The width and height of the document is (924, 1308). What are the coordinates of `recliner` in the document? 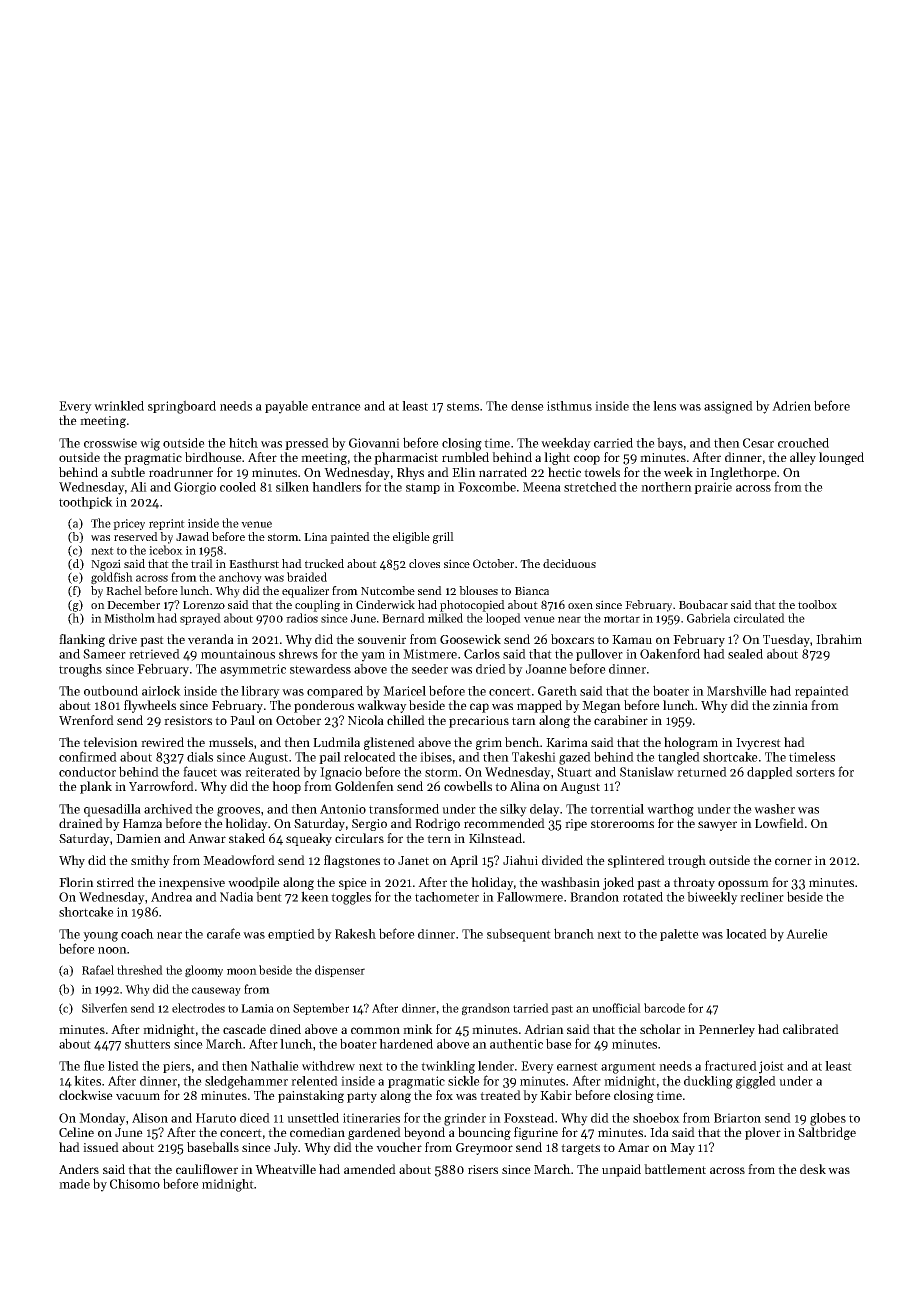 It's located at (762, 897).
